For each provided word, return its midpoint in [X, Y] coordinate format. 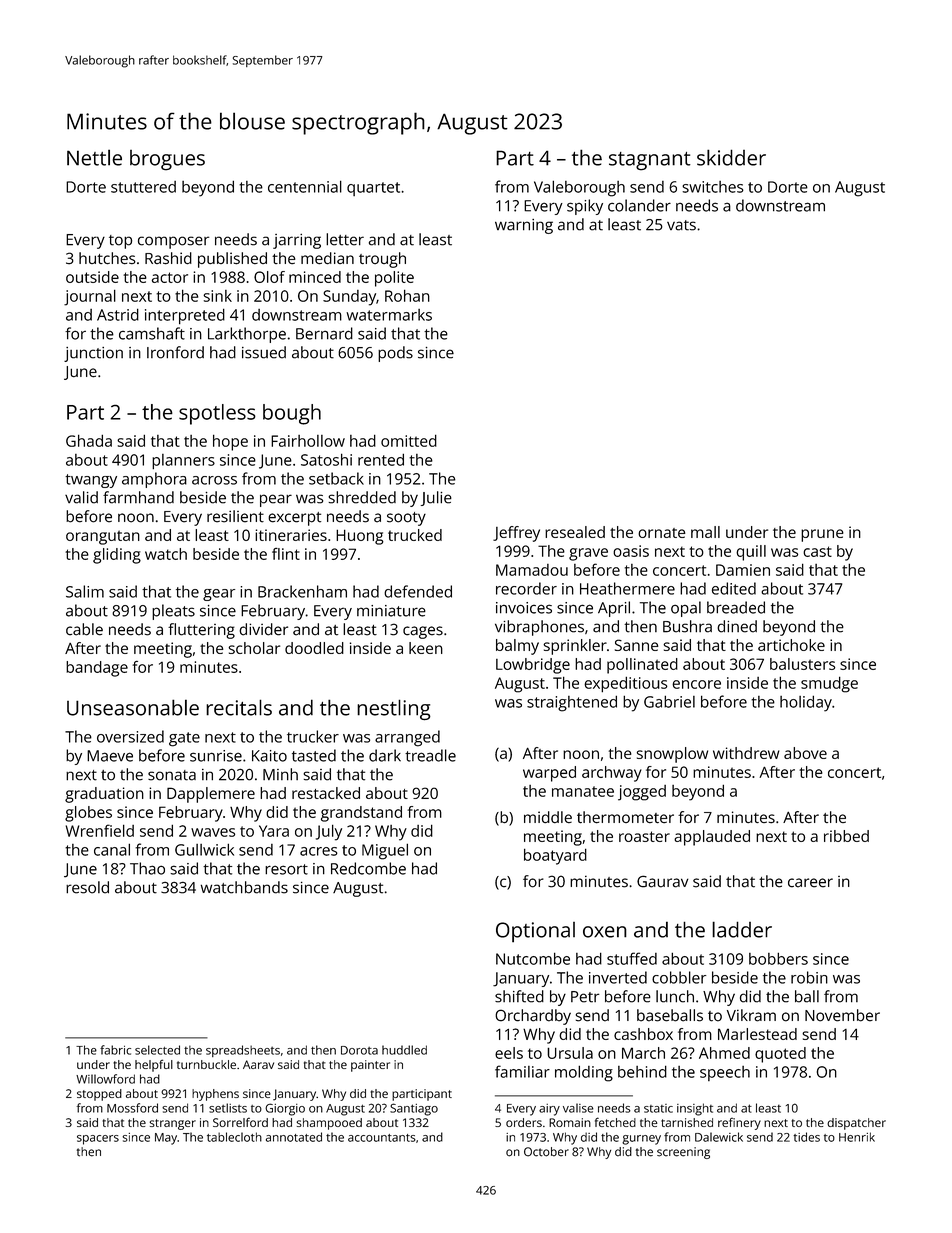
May [166, 1139]
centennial [305, 186]
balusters [802, 664]
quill [751, 553]
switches [713, 187]
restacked [326, 793]
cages [423, 632]
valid [81, 497]
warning [524, 226]
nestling [394, 709]
